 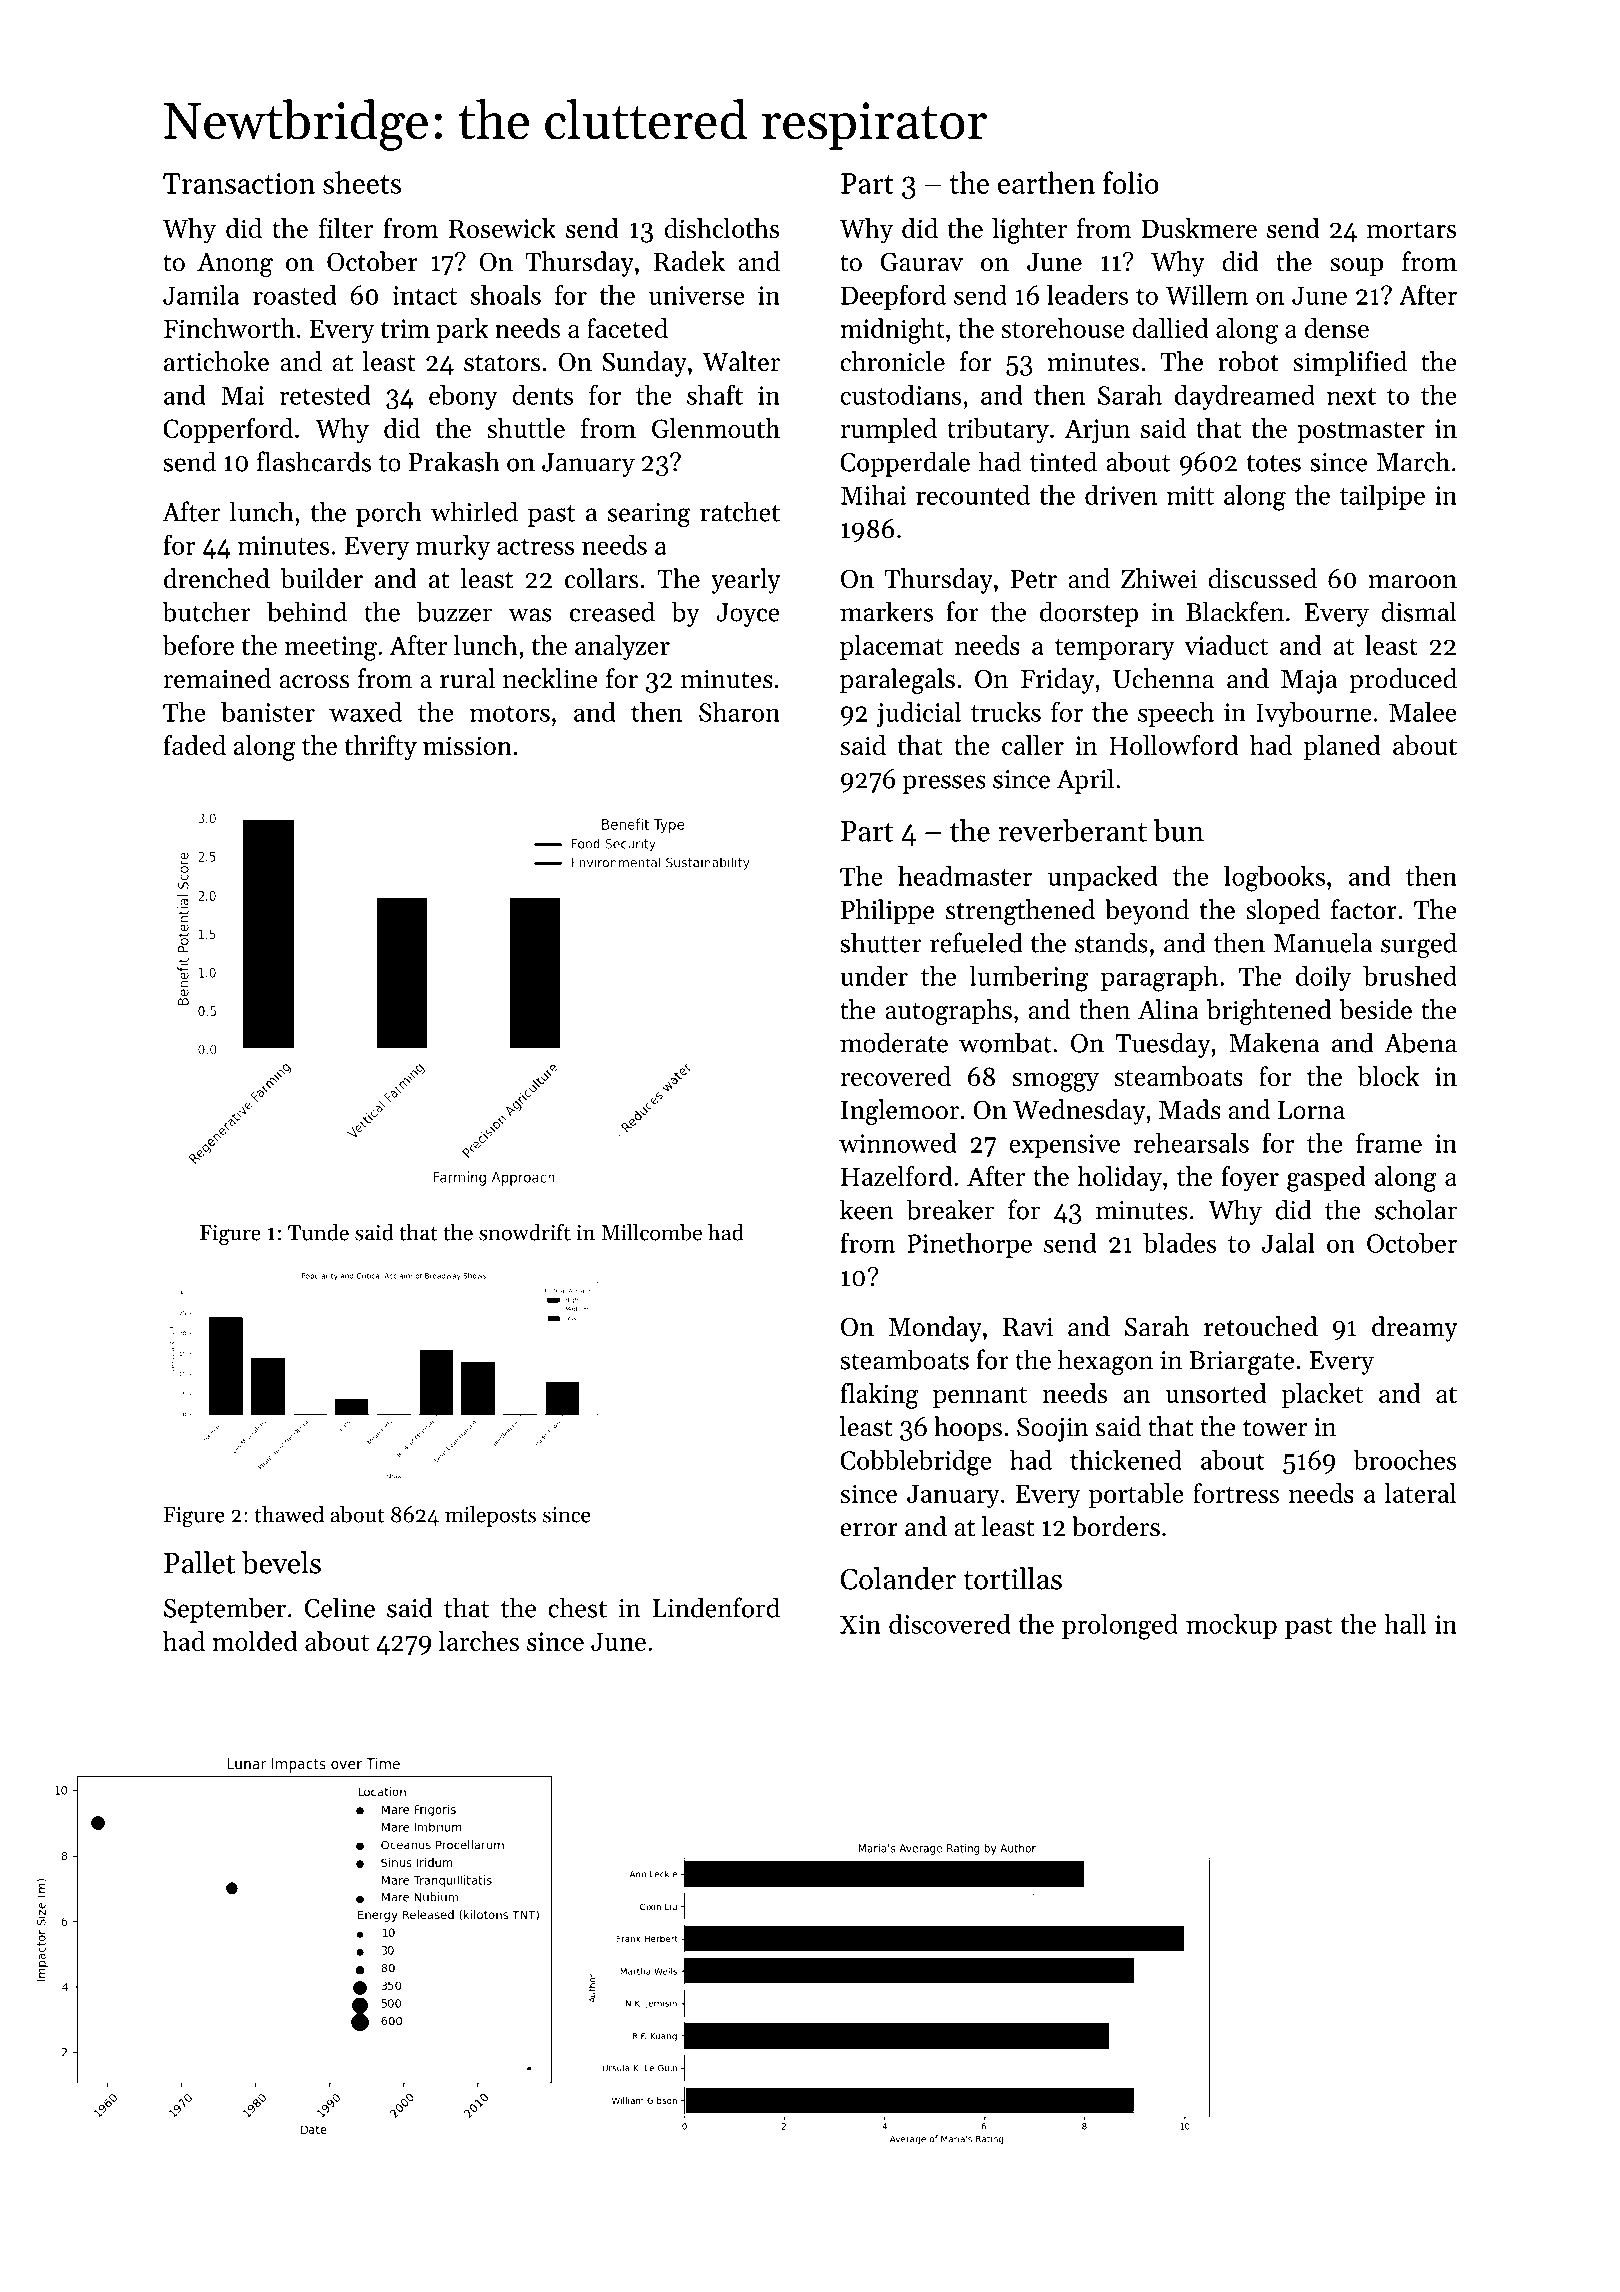 What do you see at coordinates (362, 182) in the page?
I see `sheets` at bounding box center [362, 182].
